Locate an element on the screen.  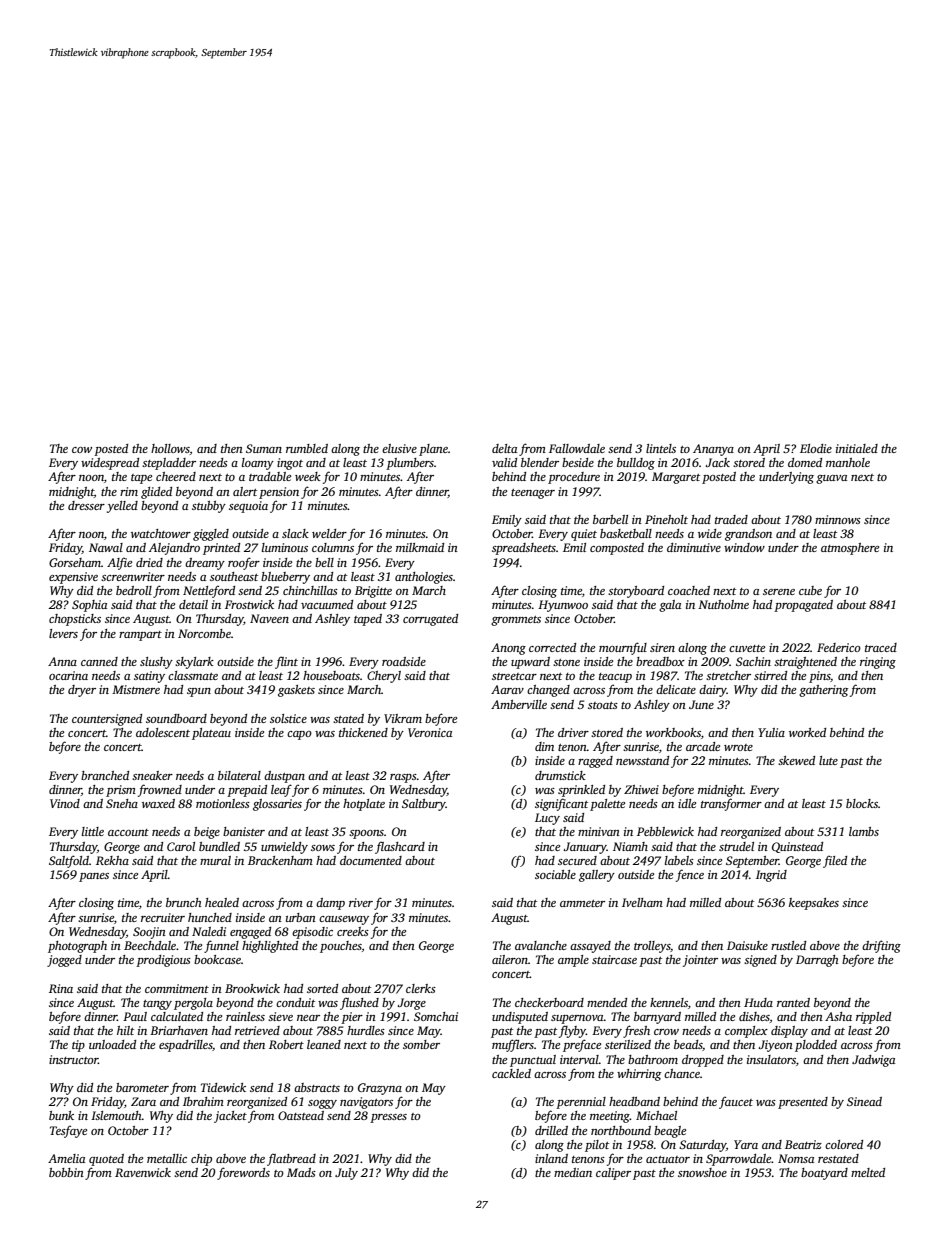
unwieldy is located at coordinates (284, 848).
